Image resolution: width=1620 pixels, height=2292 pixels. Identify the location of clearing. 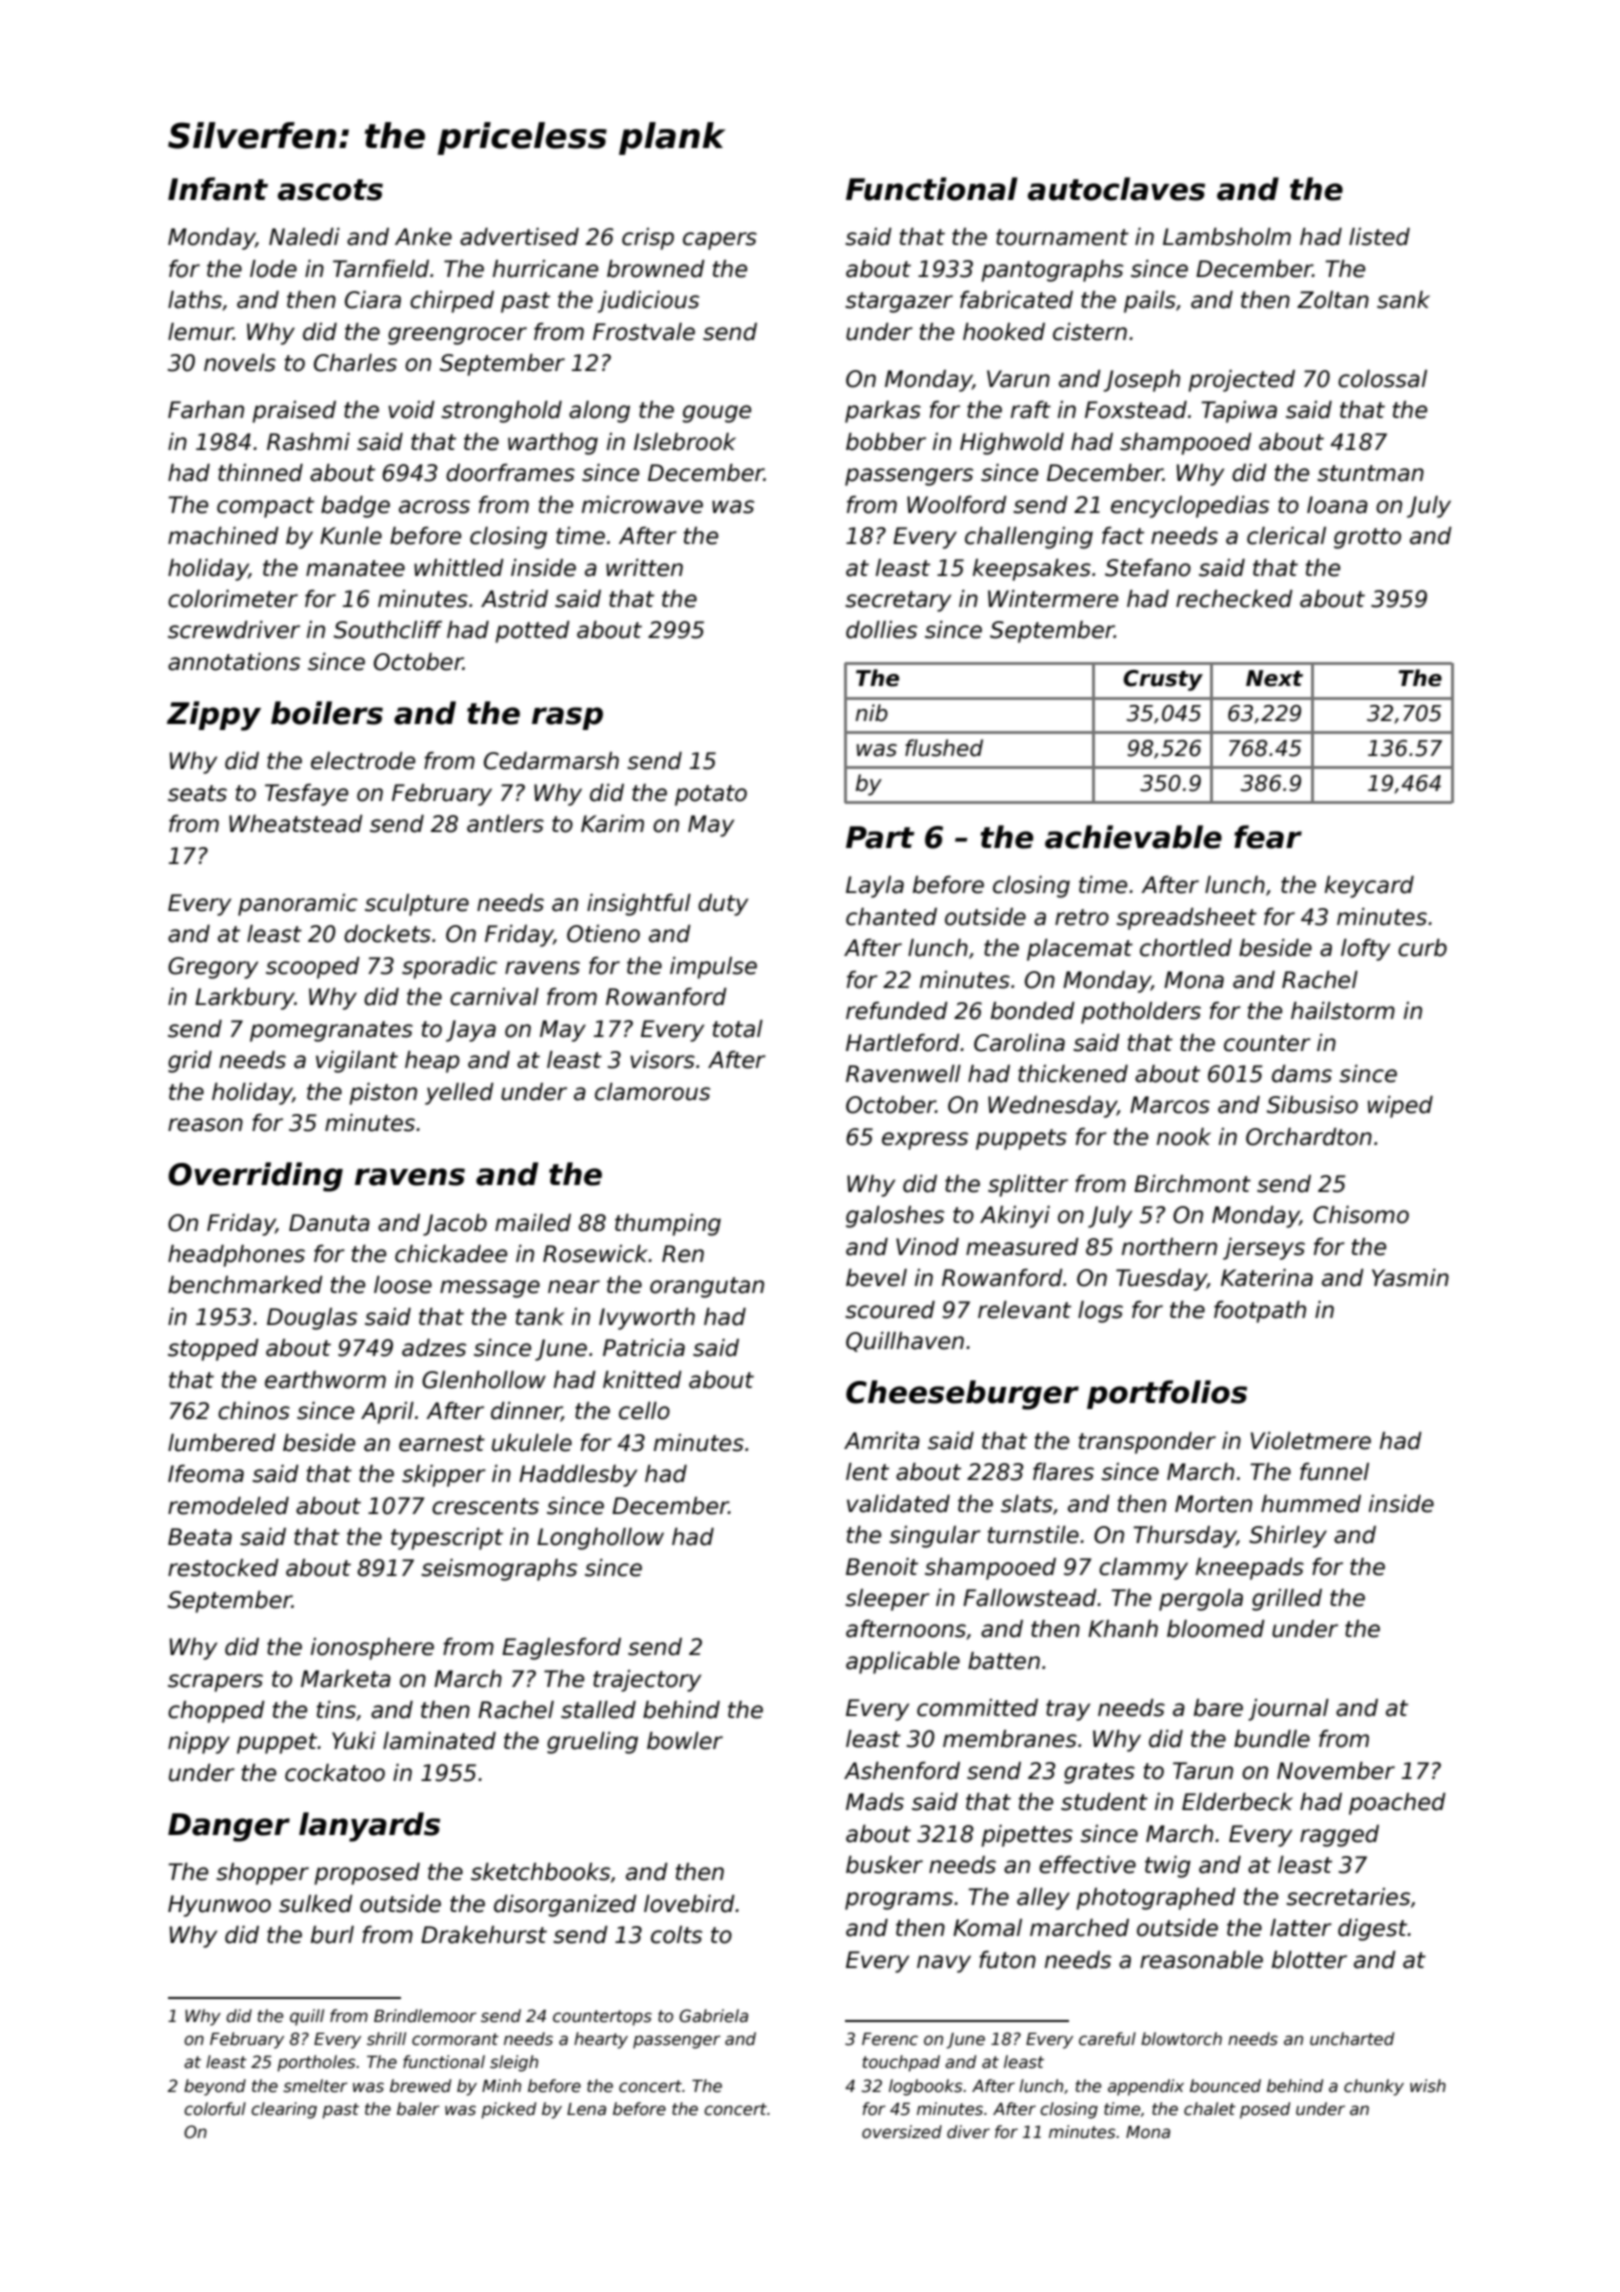
(284, 2110).
